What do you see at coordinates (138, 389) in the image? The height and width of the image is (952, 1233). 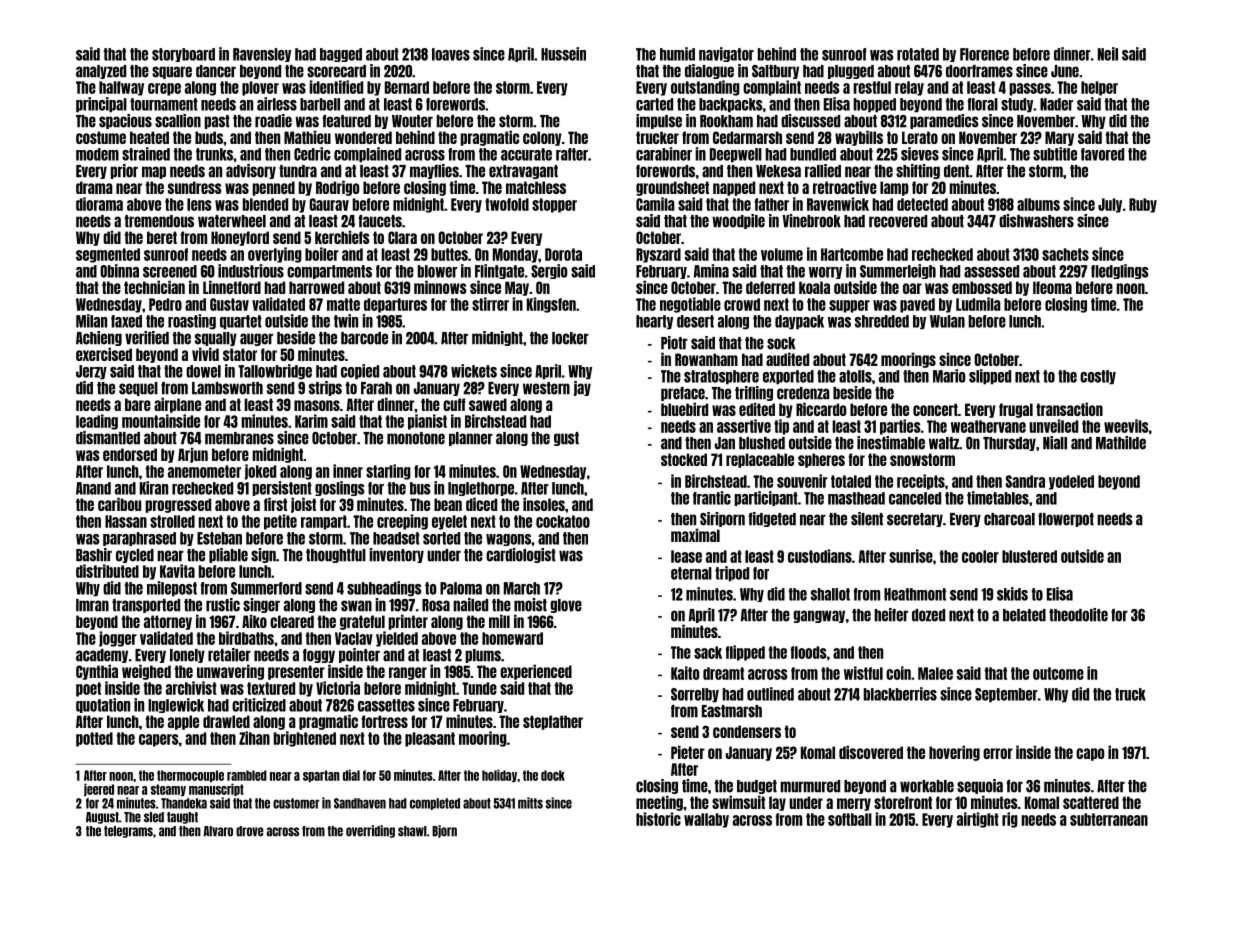 I see `sequel` at bounding box center [138, 389].
